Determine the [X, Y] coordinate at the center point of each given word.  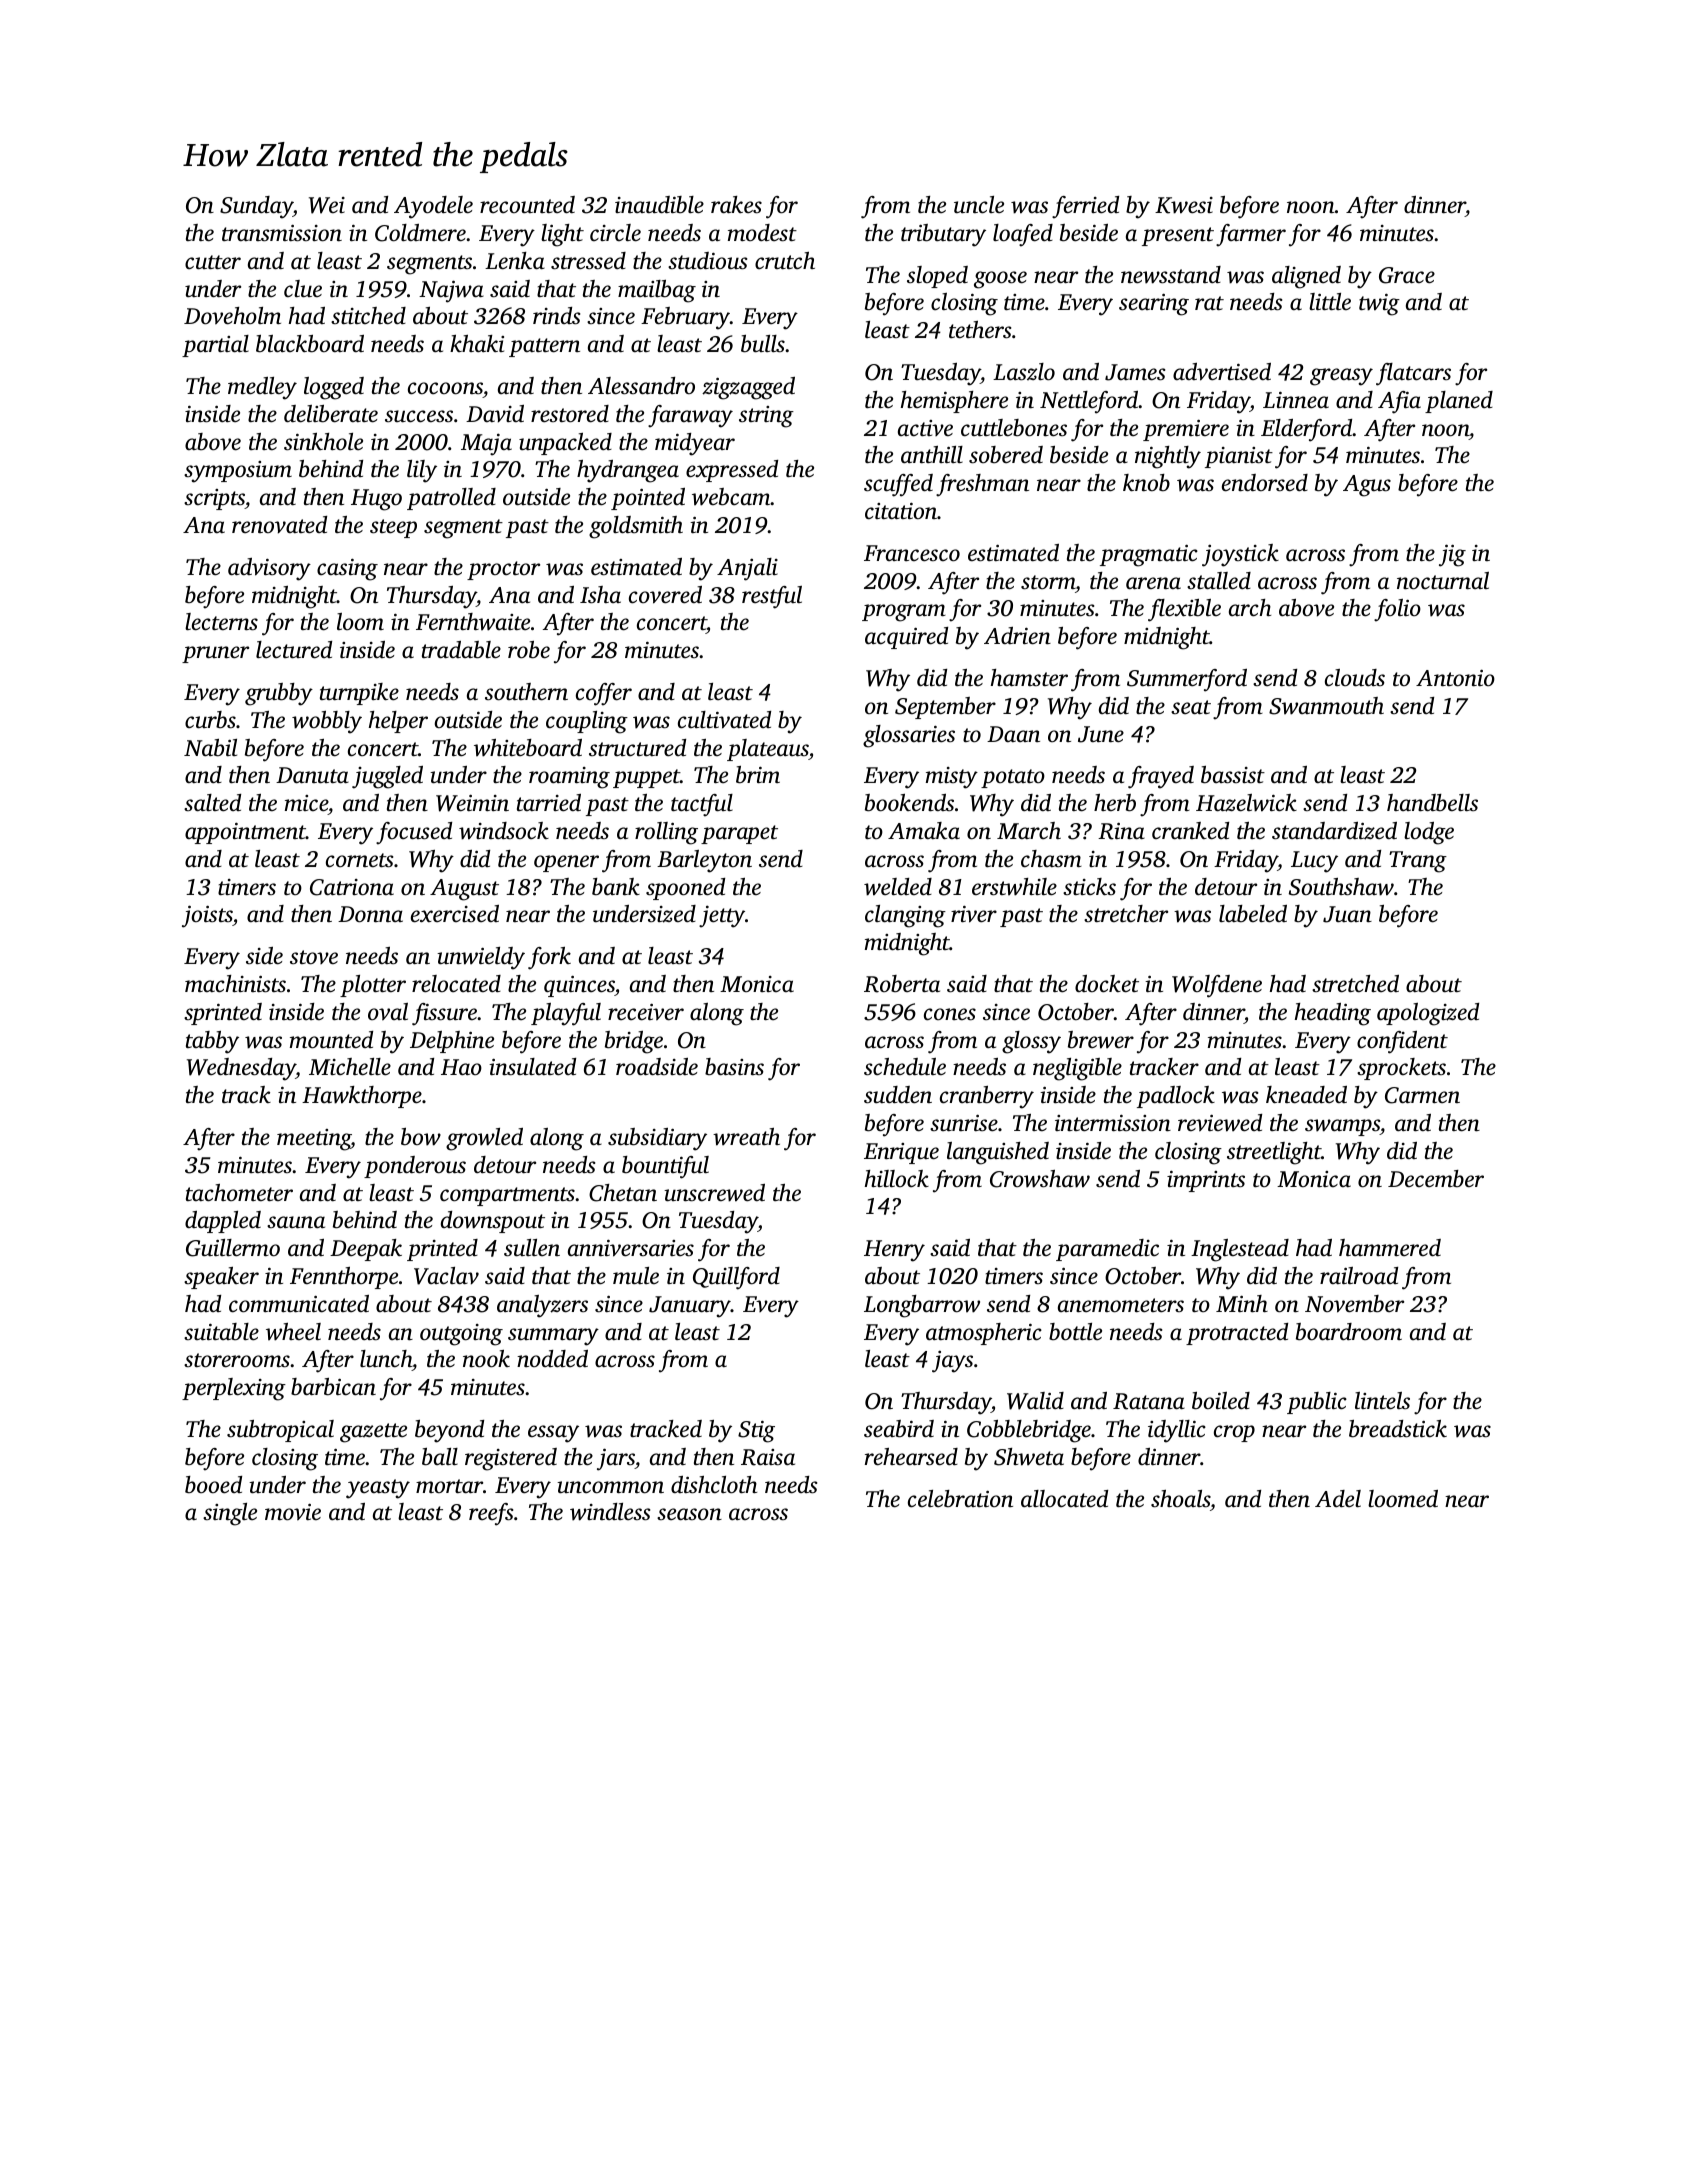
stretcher [1126, 914]
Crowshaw [1040, 1179]
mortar [449, 1486]
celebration [960, 1499]
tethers [980, 330]
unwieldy [481, 958]
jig [1452, 555]
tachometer [239, 1193]
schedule [905, 1067]
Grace [1407, 275]
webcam [731, 497]
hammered [1390, 1248]
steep [393, 528]
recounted [527, 204]
